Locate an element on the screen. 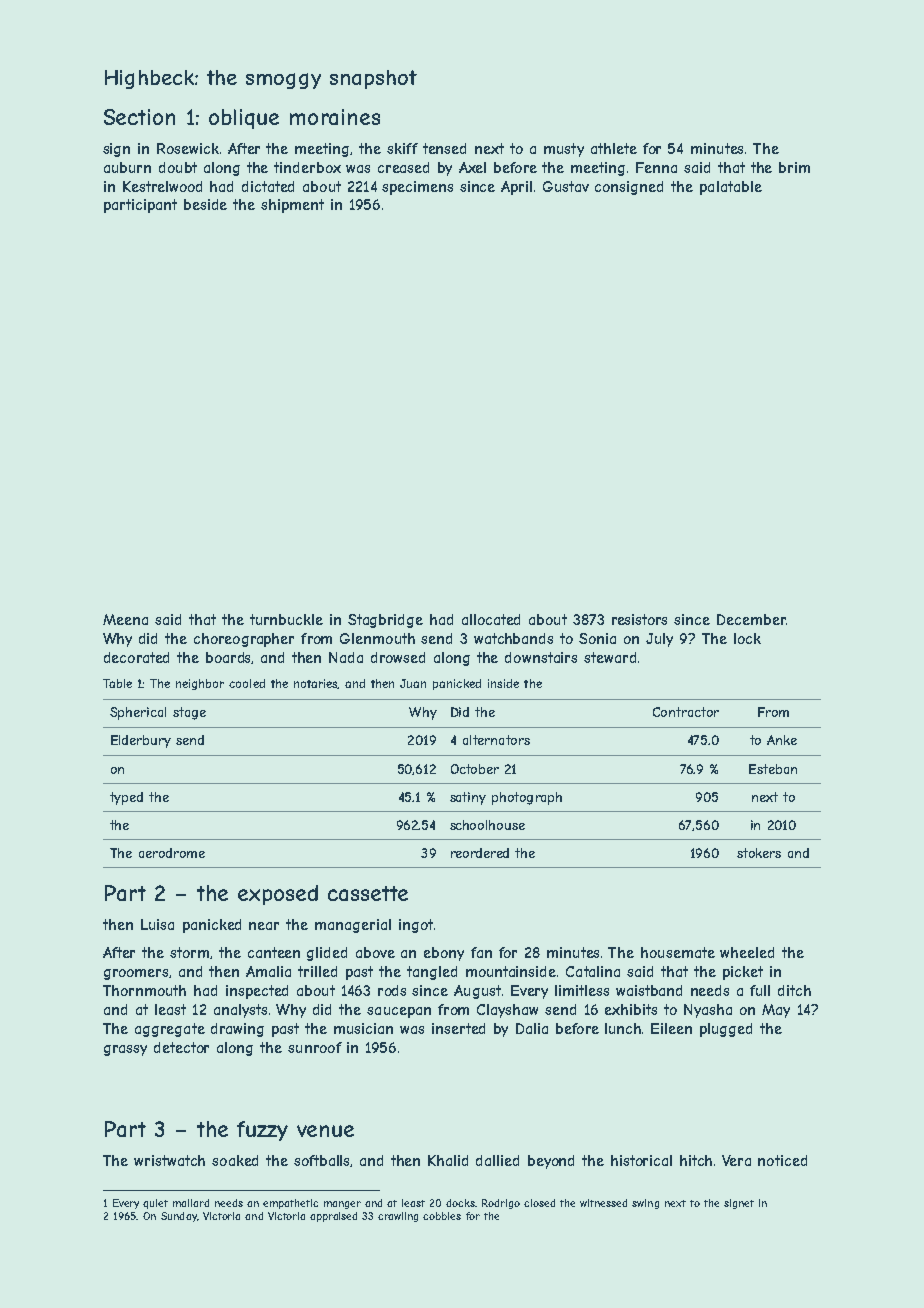 The height and width of the screenshot is (1308, 924). December is located at coordinates (751, 619).
